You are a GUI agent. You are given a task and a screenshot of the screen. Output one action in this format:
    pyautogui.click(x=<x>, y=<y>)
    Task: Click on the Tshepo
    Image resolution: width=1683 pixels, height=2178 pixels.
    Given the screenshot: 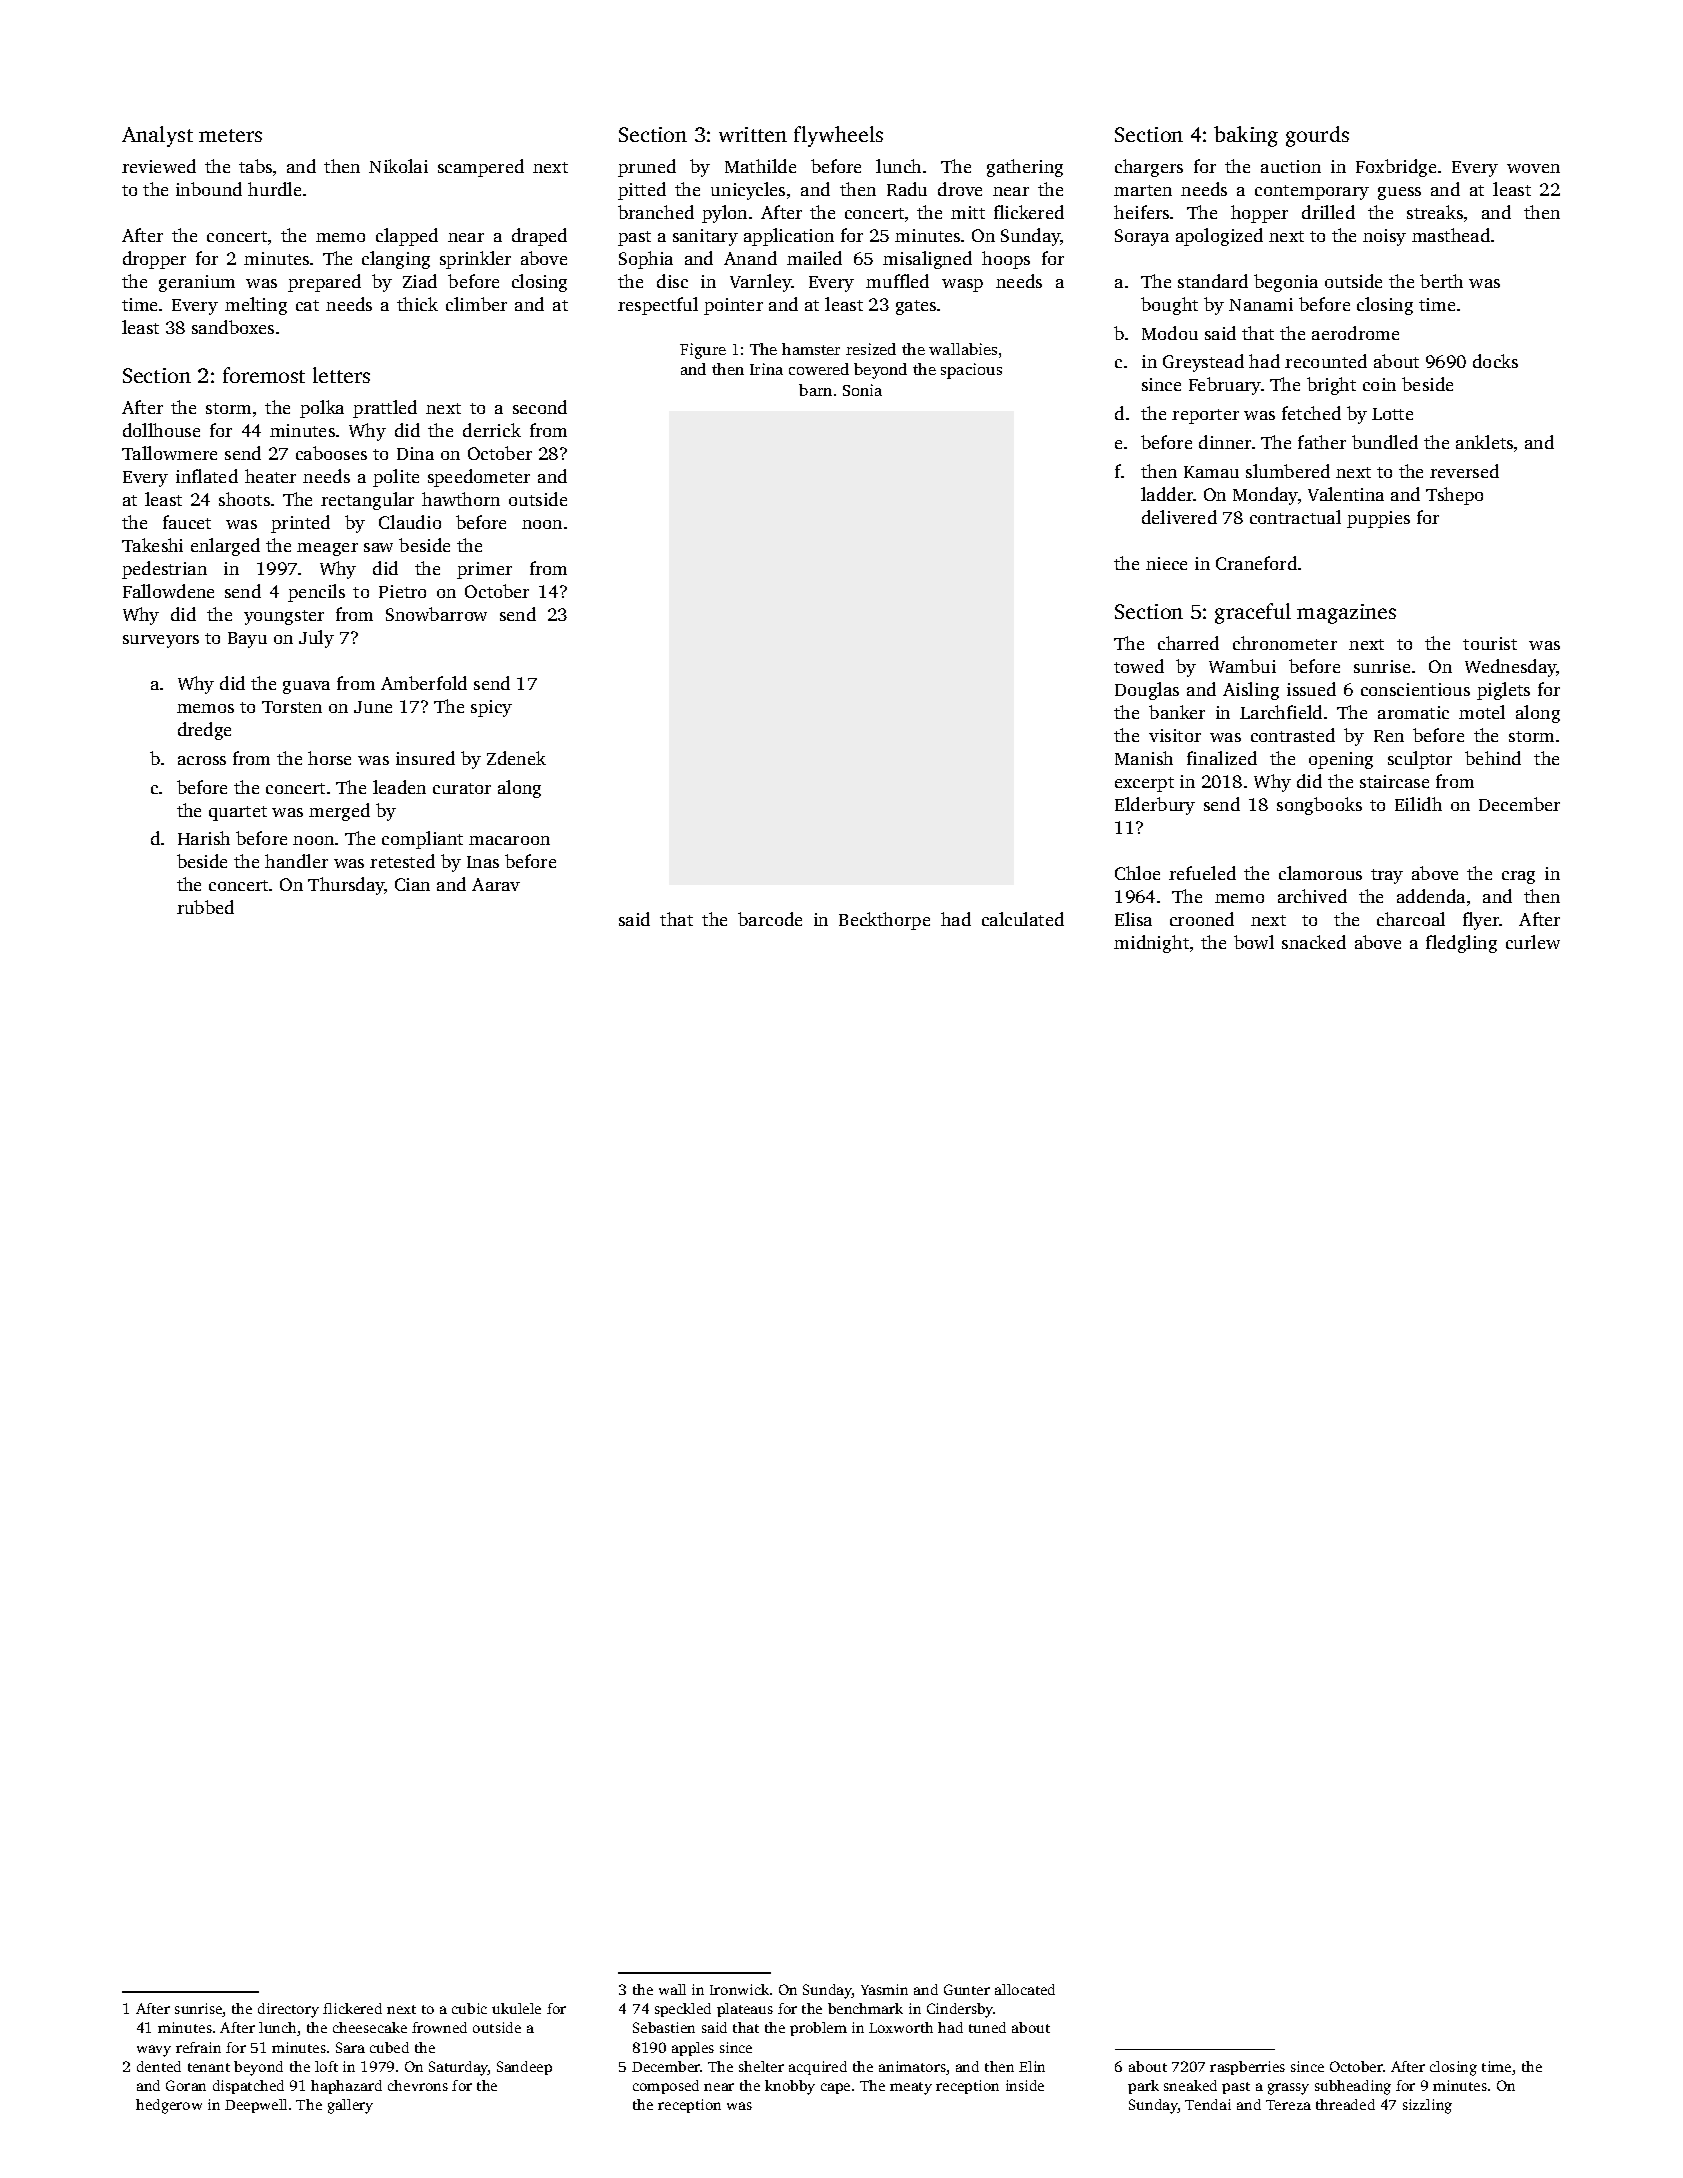 What is the action you would take?
    pyautogui.click(x=1454, y=496)
